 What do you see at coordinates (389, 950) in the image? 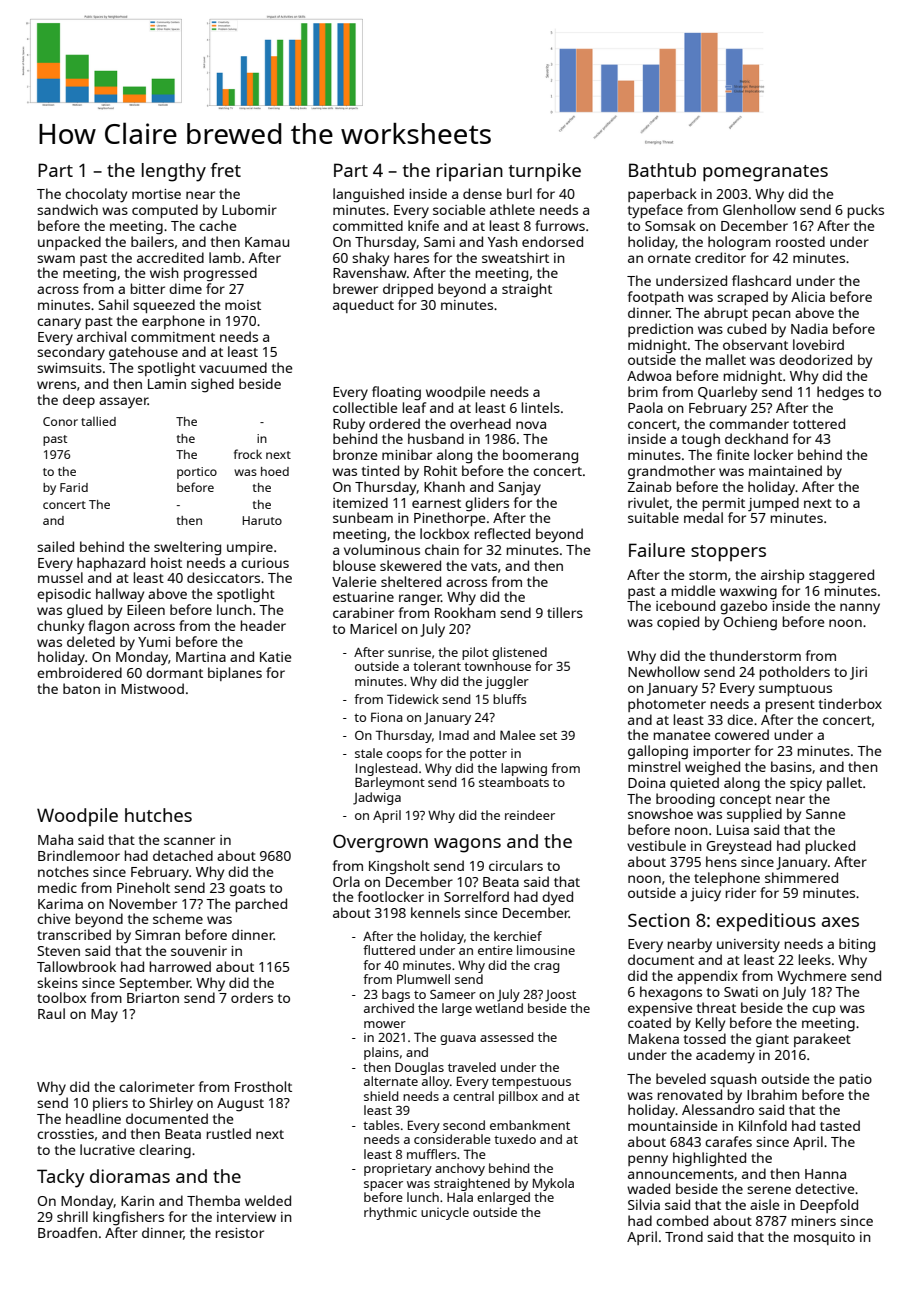
I see `fluttered` at bounding box center [389, 950].
